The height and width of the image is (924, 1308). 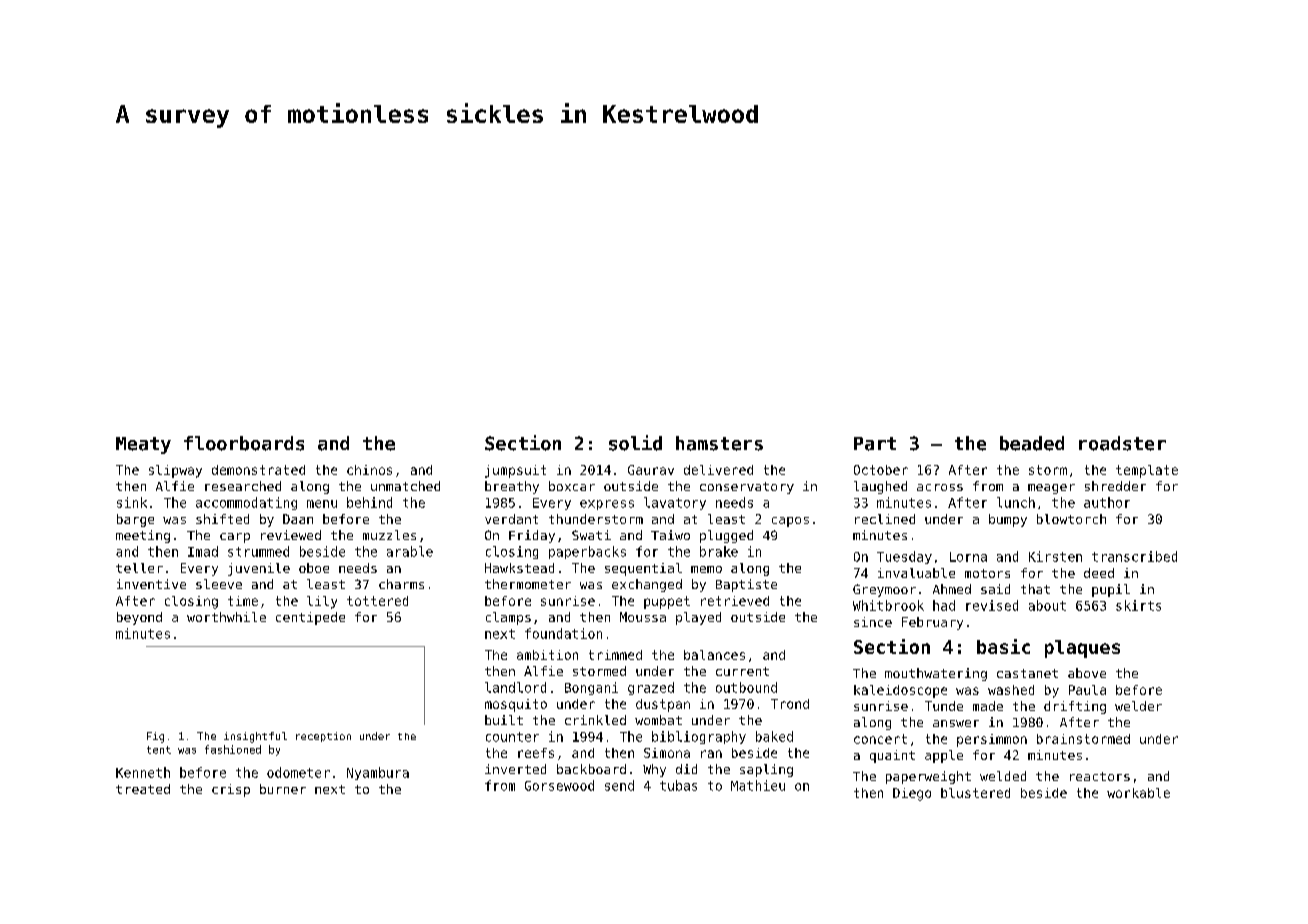 What do you see at coordinates (310, 618) in the image?
I see `centipede` at bounding box center [310, 618].
